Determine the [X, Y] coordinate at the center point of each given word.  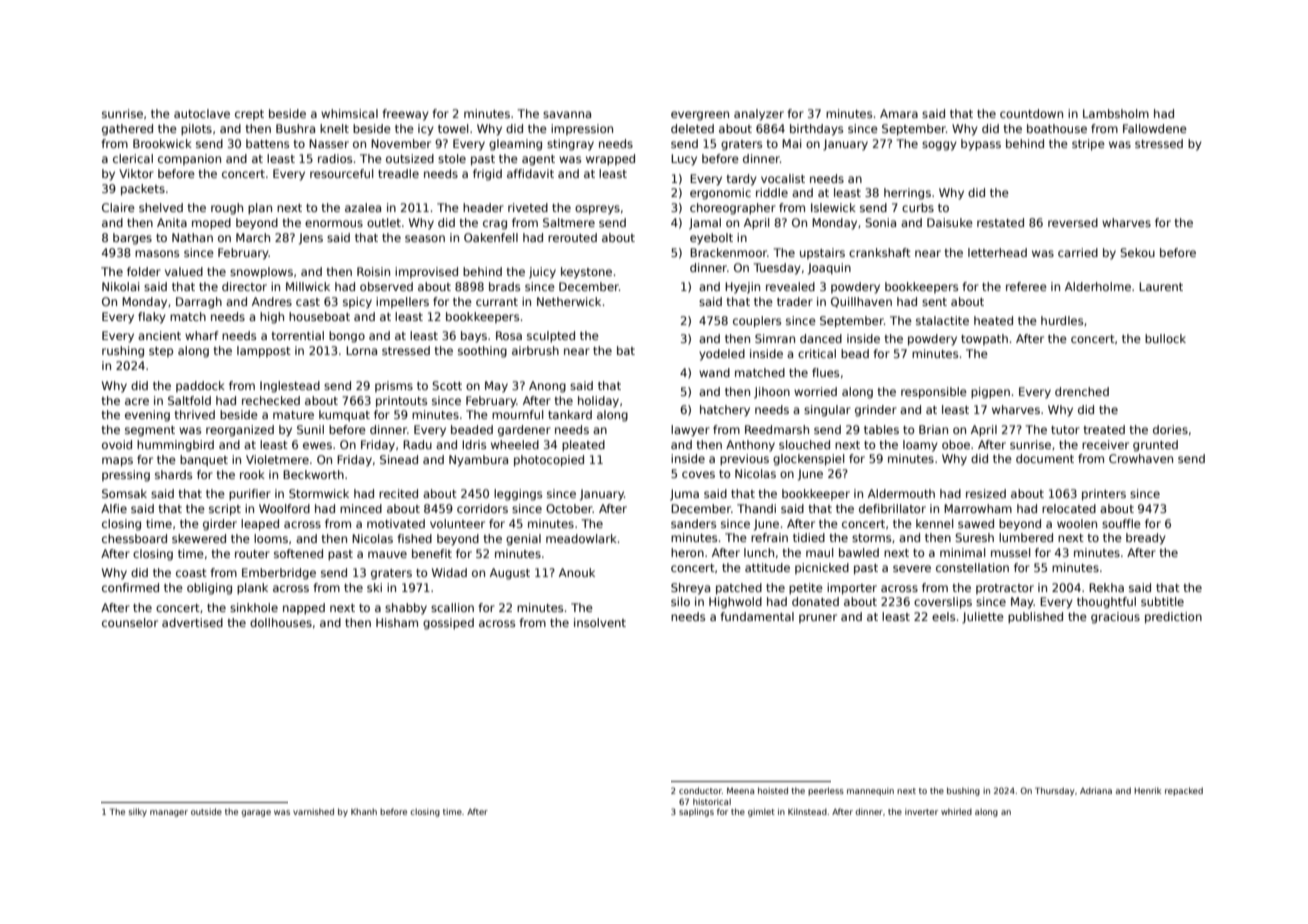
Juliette [983, 618]
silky [138, 812]
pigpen [990, 393]
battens [267, 143]
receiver [1105, 444]
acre [137, 401]
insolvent [600, 622]
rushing [123, 352]
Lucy [684, 160]
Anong [547, 387]
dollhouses [281, 622]
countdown [1031, 113]
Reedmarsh [777, 429]
